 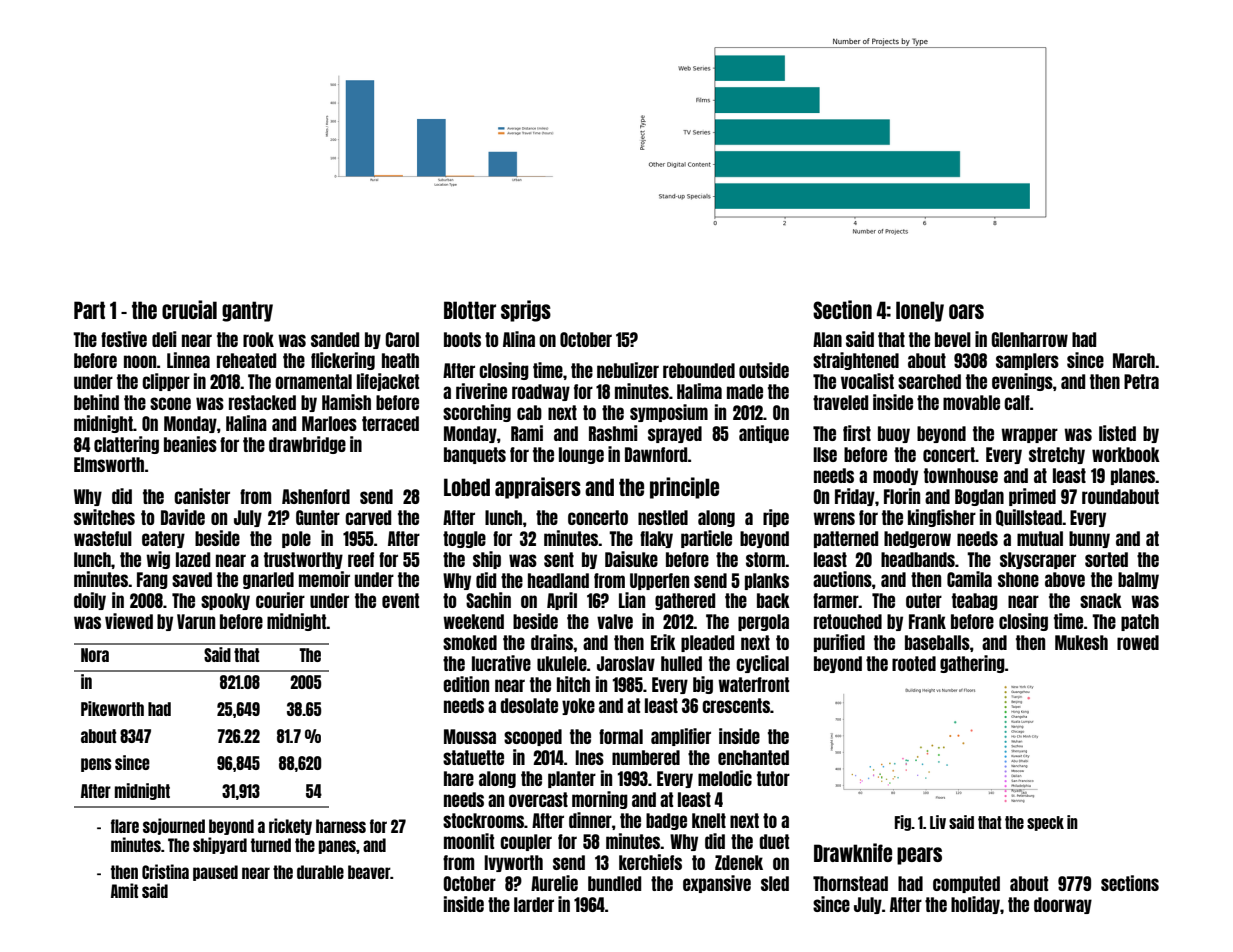 I want to click on lonely, so click(x=920, y=311).
